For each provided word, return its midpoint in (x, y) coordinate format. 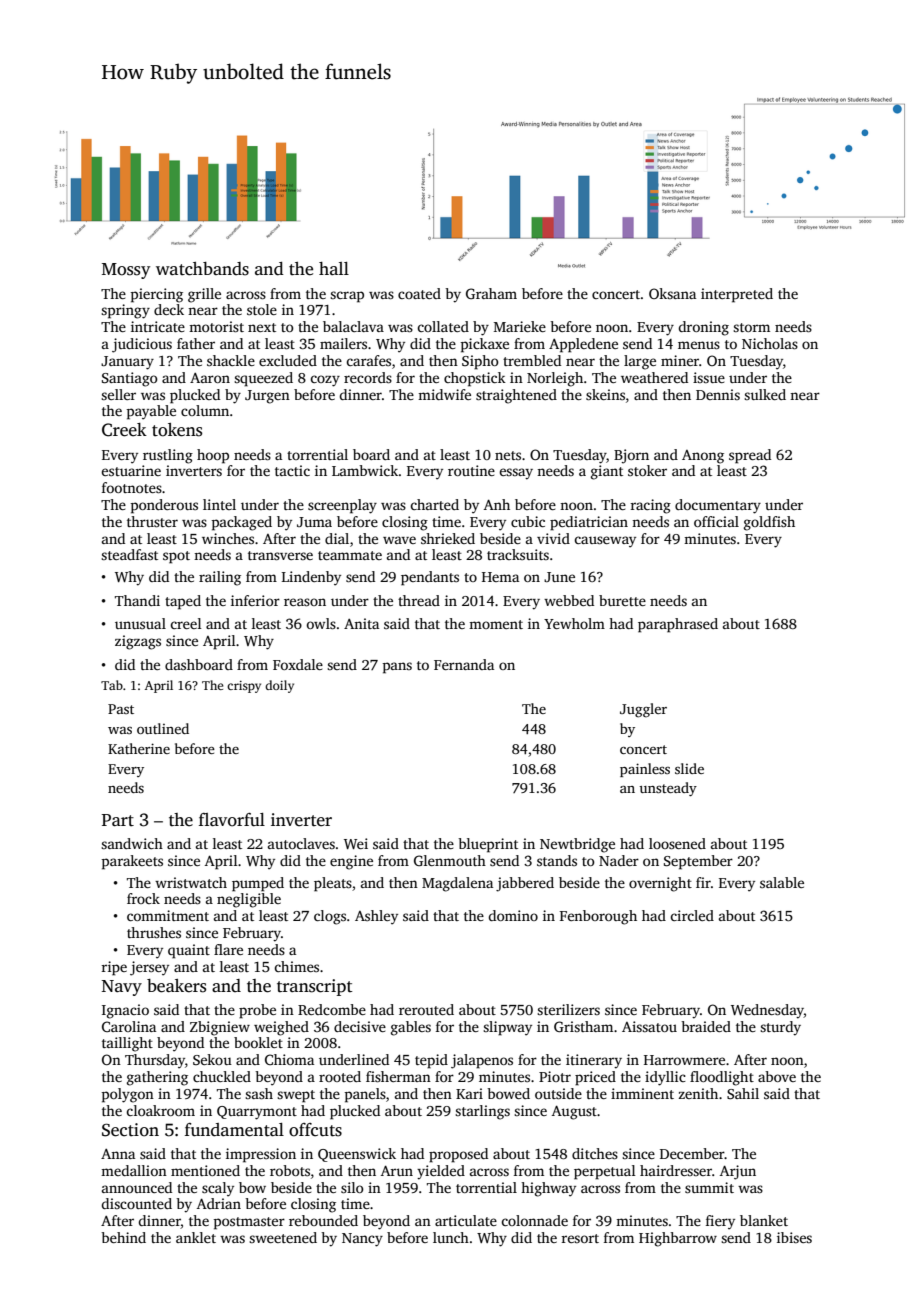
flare (228, 949)
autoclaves (301, 843)
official (716, 521)
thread (419, 600)
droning (703, 328)
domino (513, 915)
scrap (347, 297)
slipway (507, 1028)
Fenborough (598, 917)
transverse (280, 555)
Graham (491, 293)
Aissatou (649, 1026)
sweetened (283, 1237)
